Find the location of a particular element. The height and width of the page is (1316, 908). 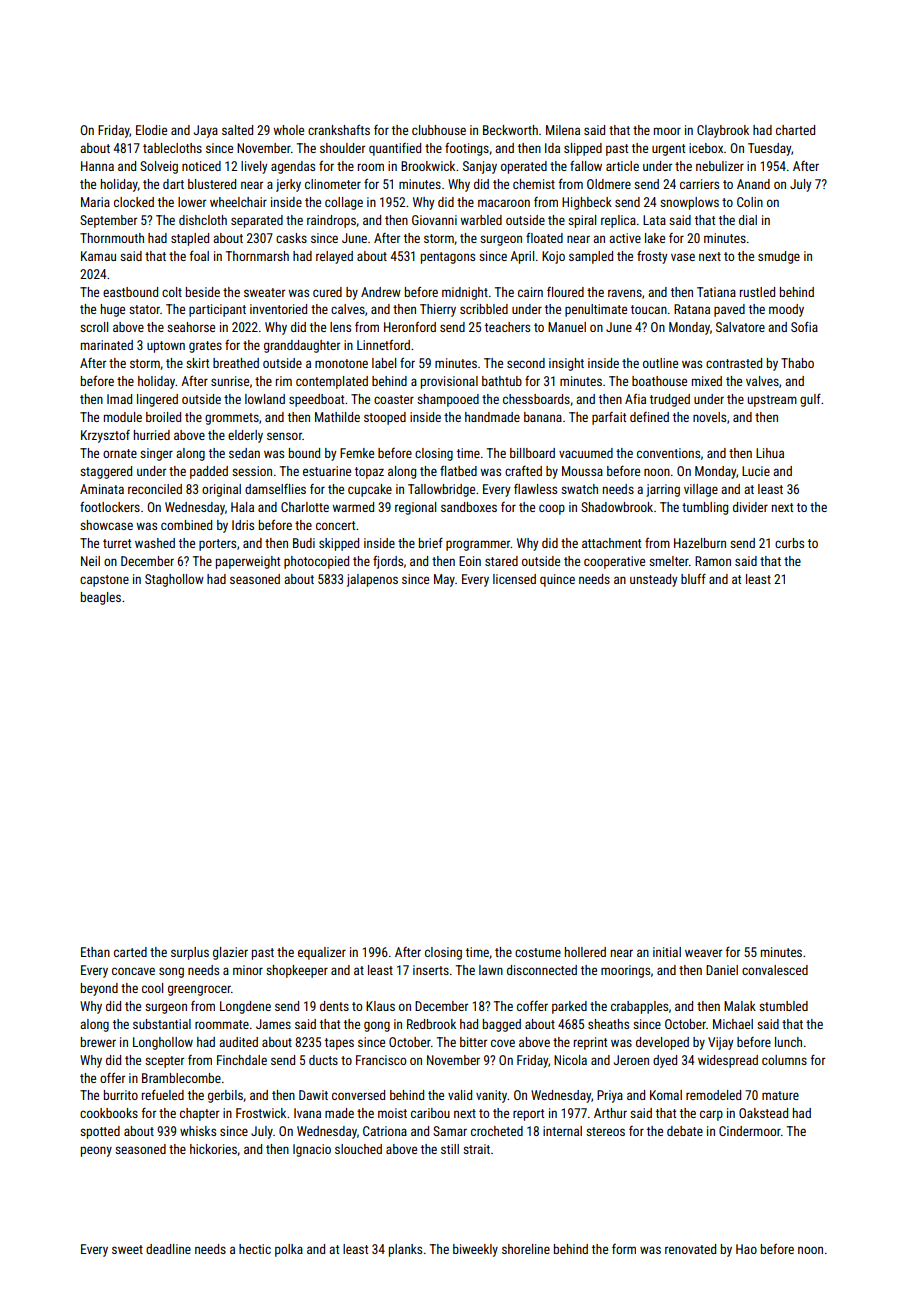

Claybrook is located at coordinates (723, 131).
